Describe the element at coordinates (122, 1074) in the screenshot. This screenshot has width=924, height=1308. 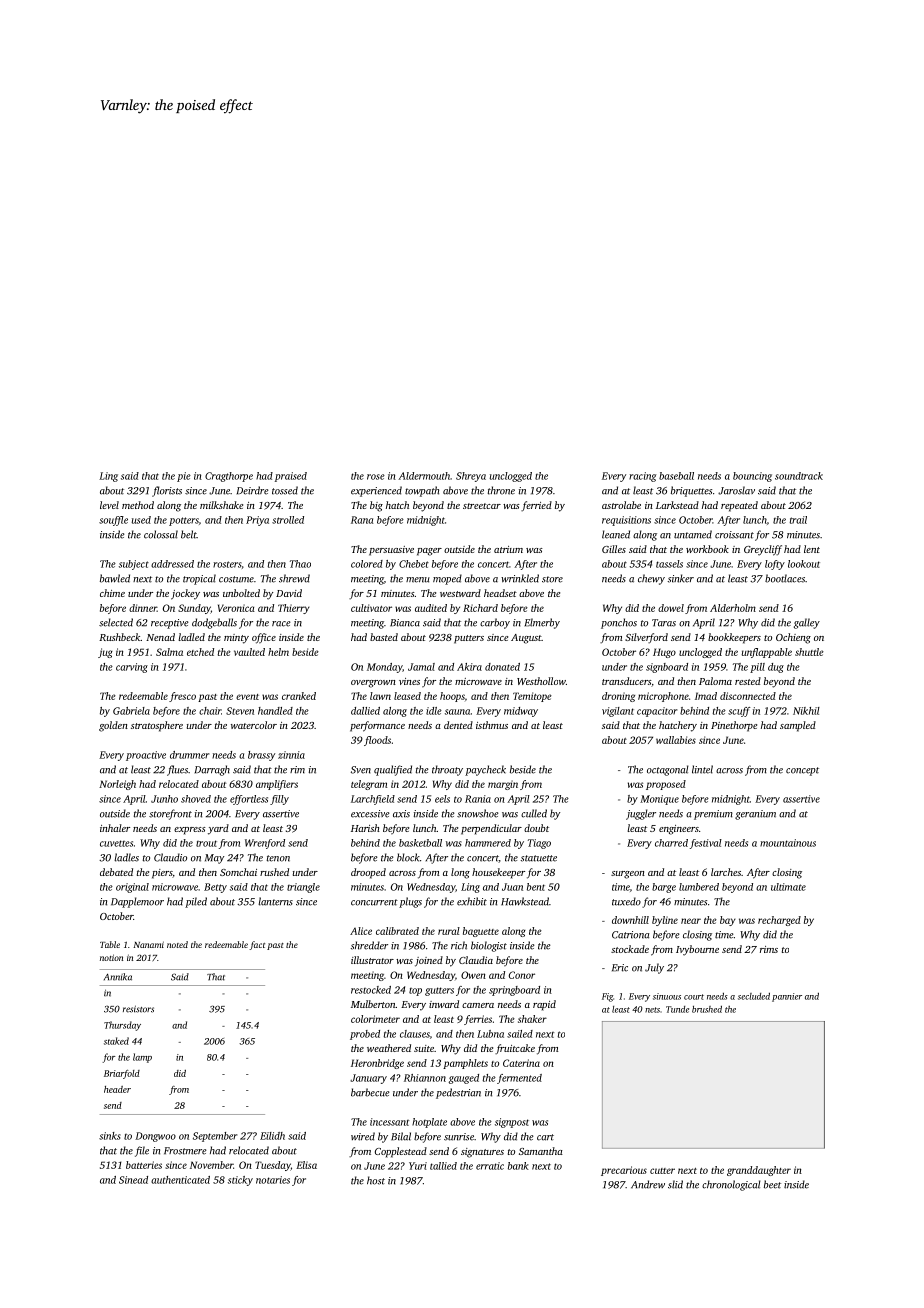
I see `Briarfold` at that location.
